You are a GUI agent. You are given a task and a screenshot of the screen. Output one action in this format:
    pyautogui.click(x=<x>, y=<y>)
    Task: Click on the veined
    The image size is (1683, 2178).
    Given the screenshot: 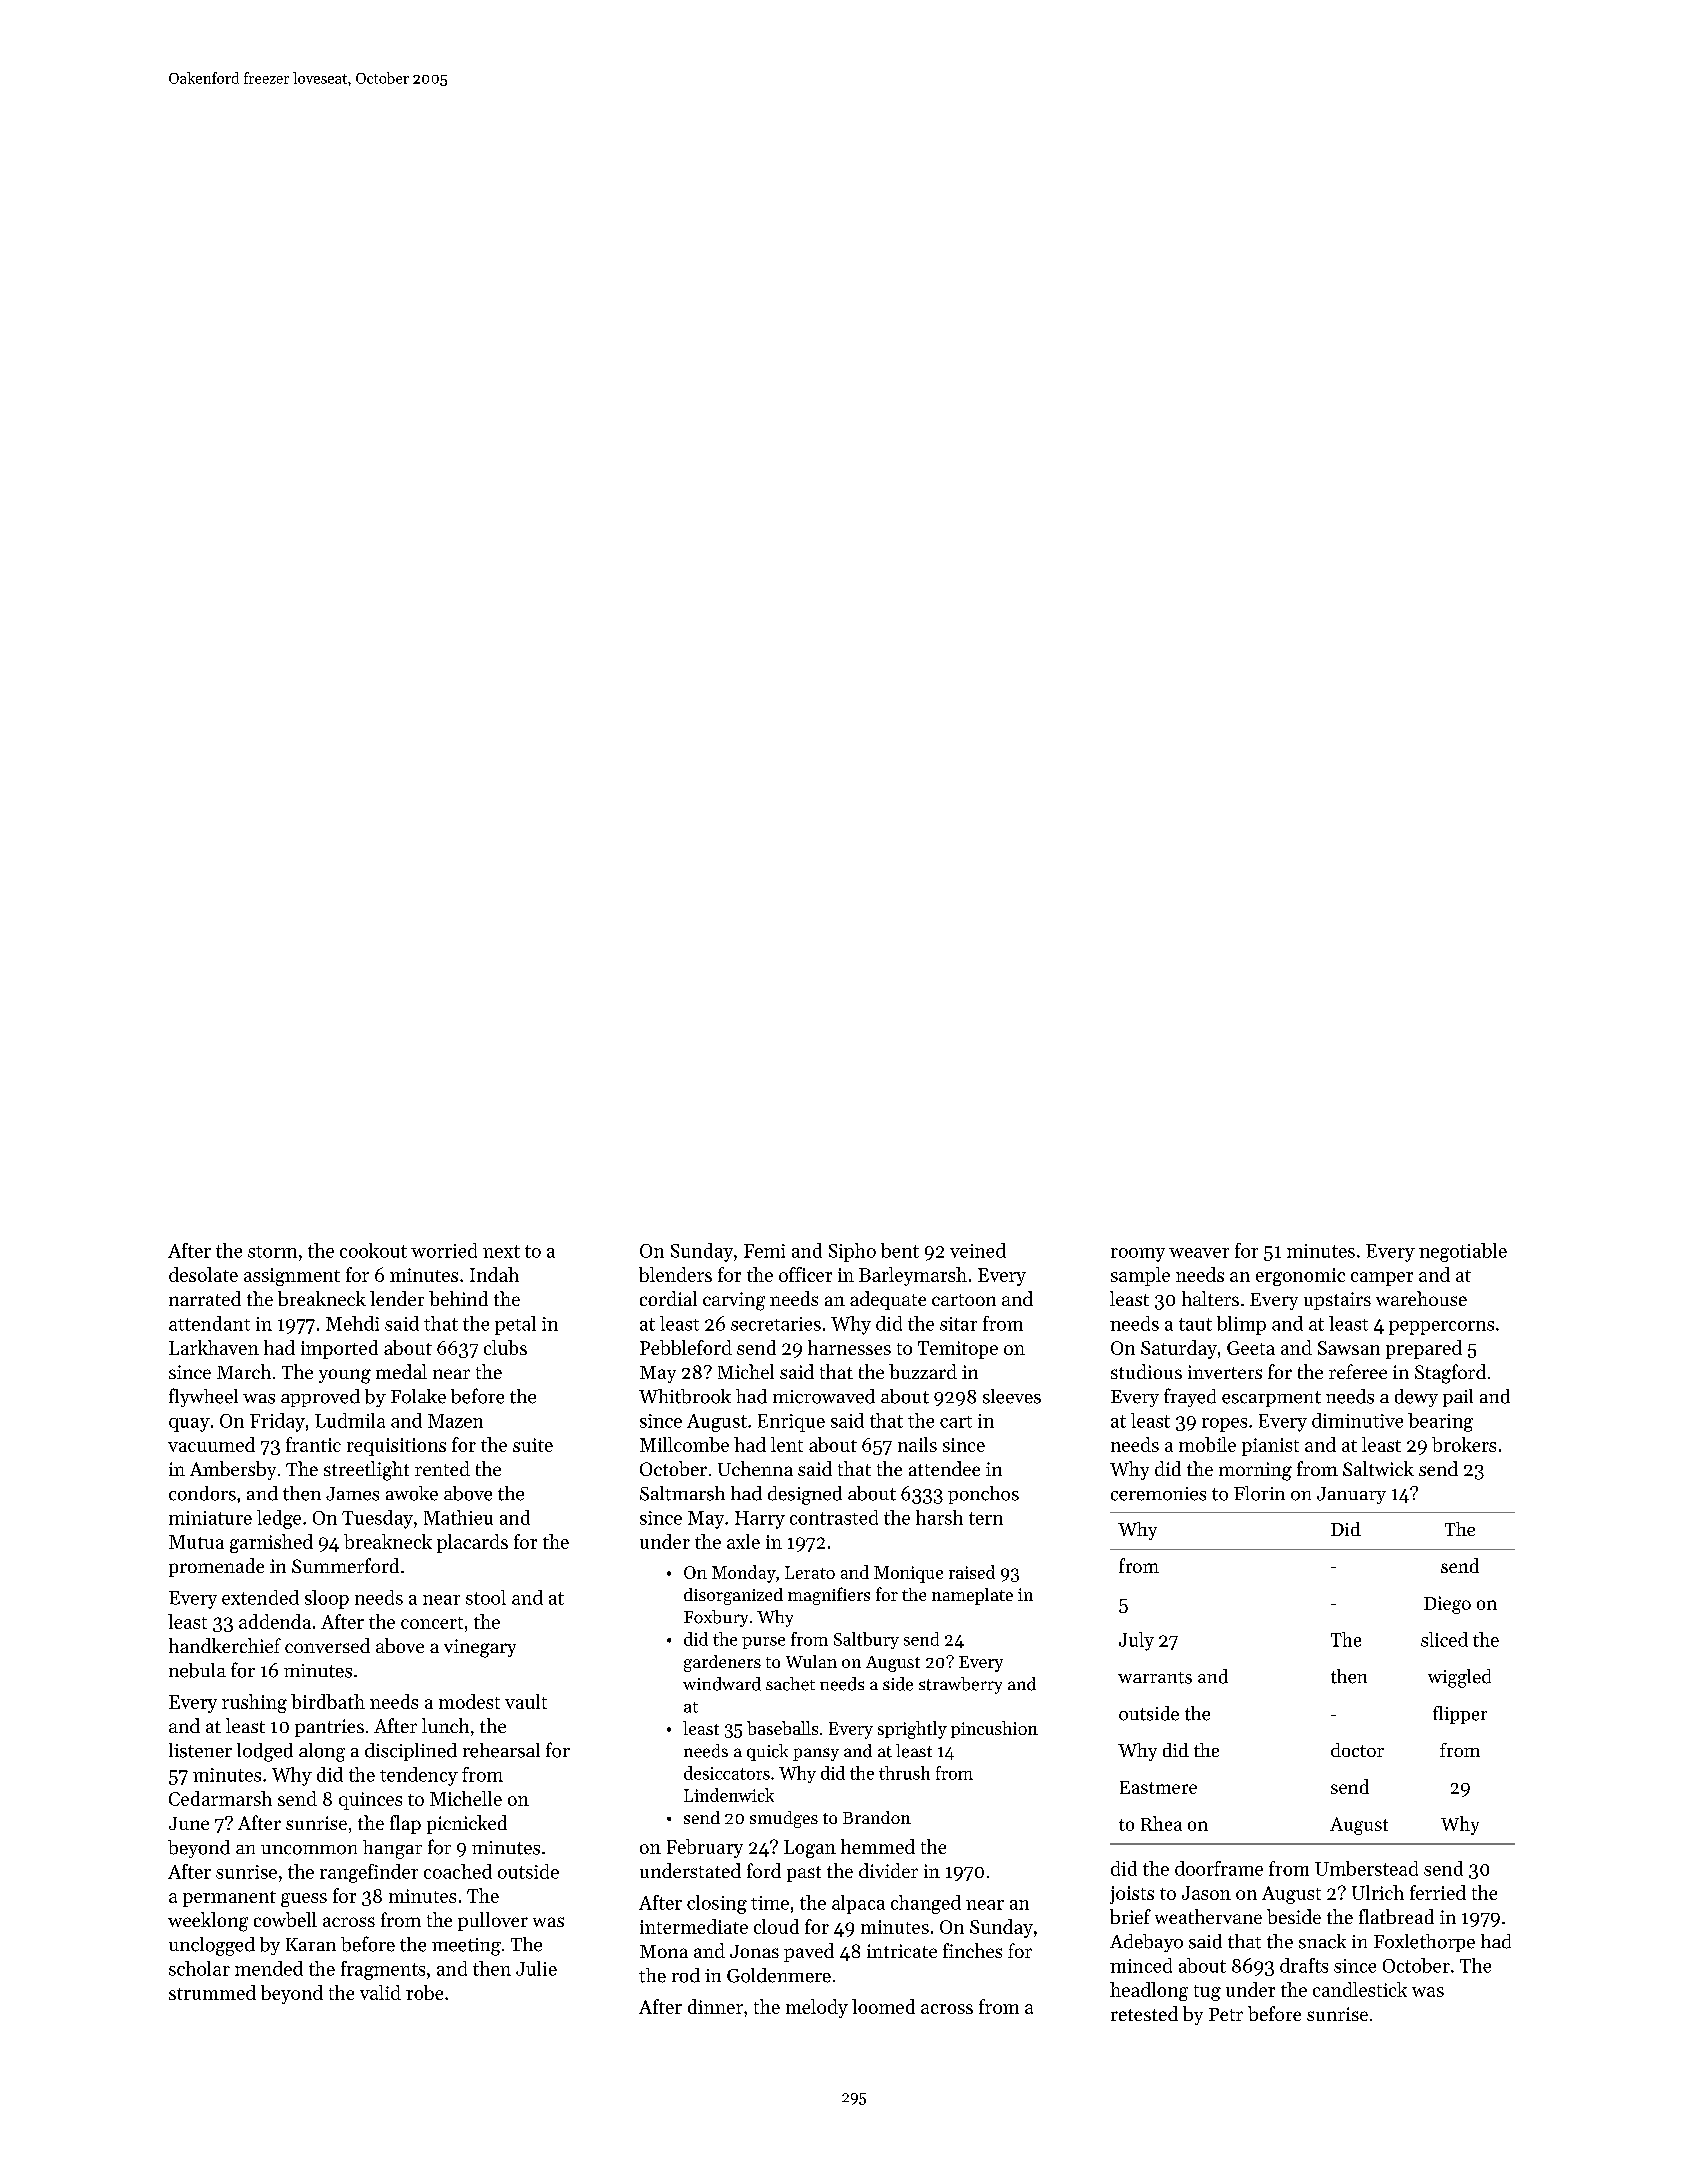 What is the action you would take?
    pyautogui.click(x=978, y=1250)
